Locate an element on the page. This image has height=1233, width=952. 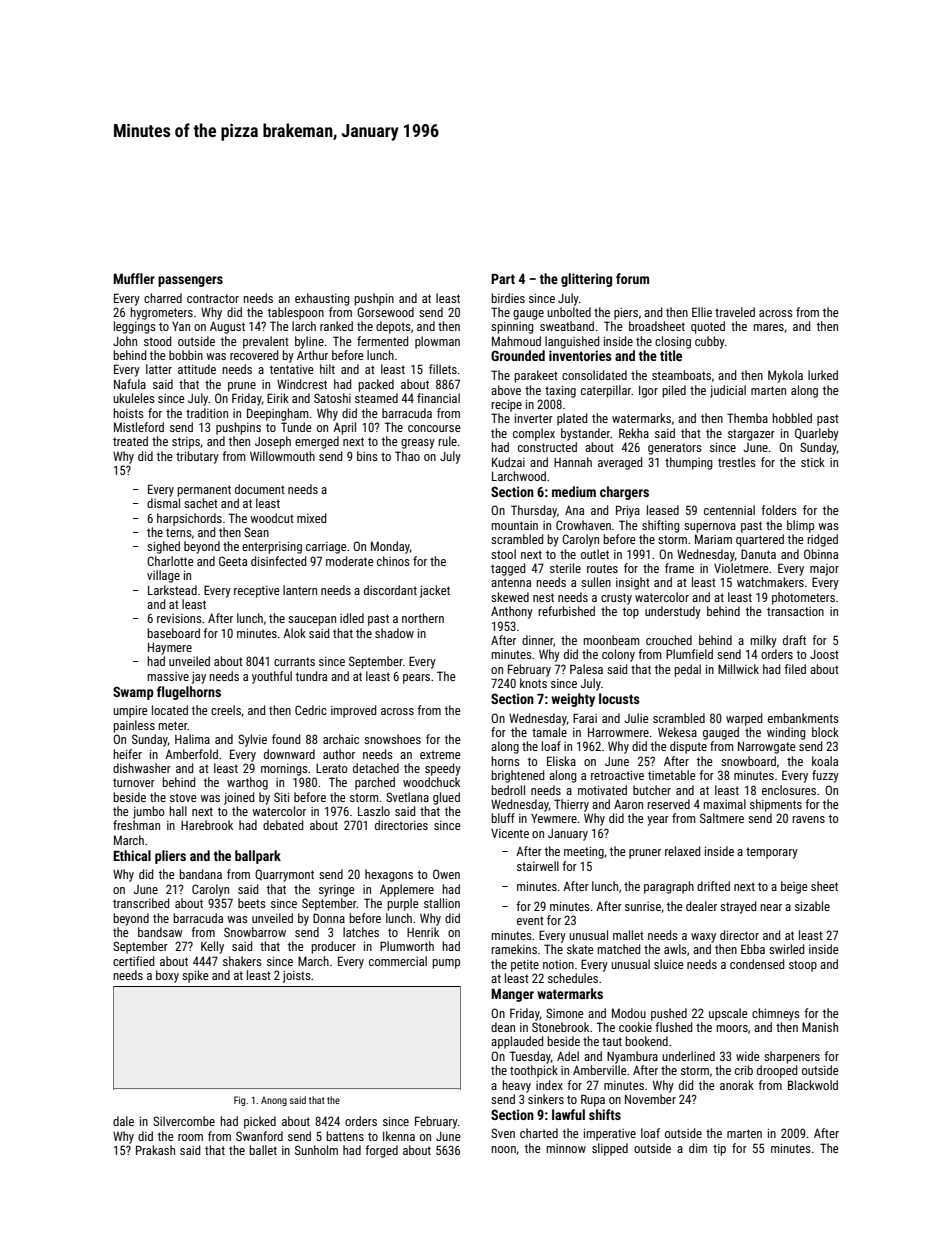
Muffler is located at coordinates (134, 278).
